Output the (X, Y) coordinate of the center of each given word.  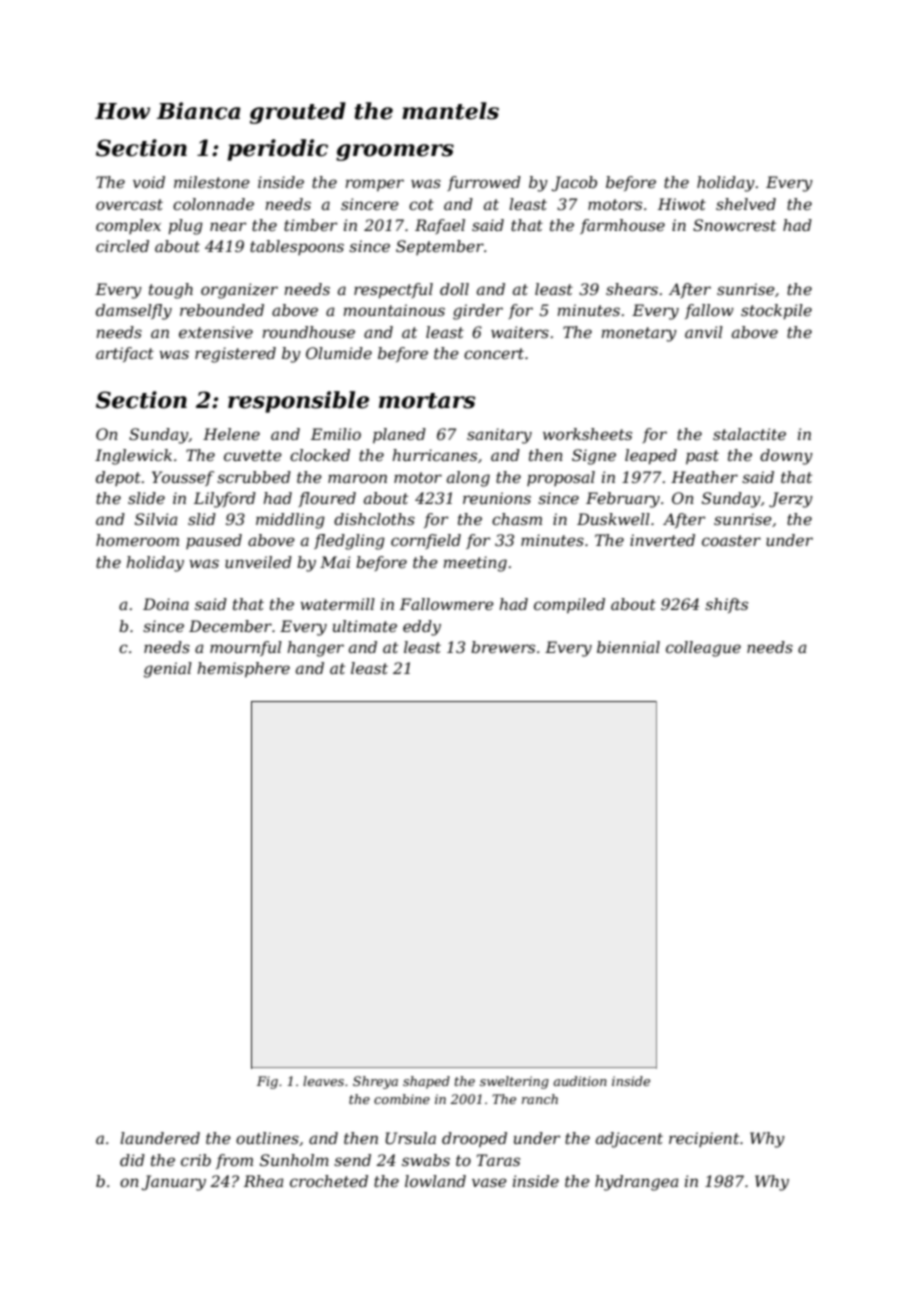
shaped (426, 1082)
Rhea (264, 1181)
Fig (267, 1082)
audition (580, 1081)
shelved (746, 204)
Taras (498, 1160)
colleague (703, 649)
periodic (277, 150)
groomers (395, 152)
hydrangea (637, 1183)
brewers (503, 647)
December (230, 626)
